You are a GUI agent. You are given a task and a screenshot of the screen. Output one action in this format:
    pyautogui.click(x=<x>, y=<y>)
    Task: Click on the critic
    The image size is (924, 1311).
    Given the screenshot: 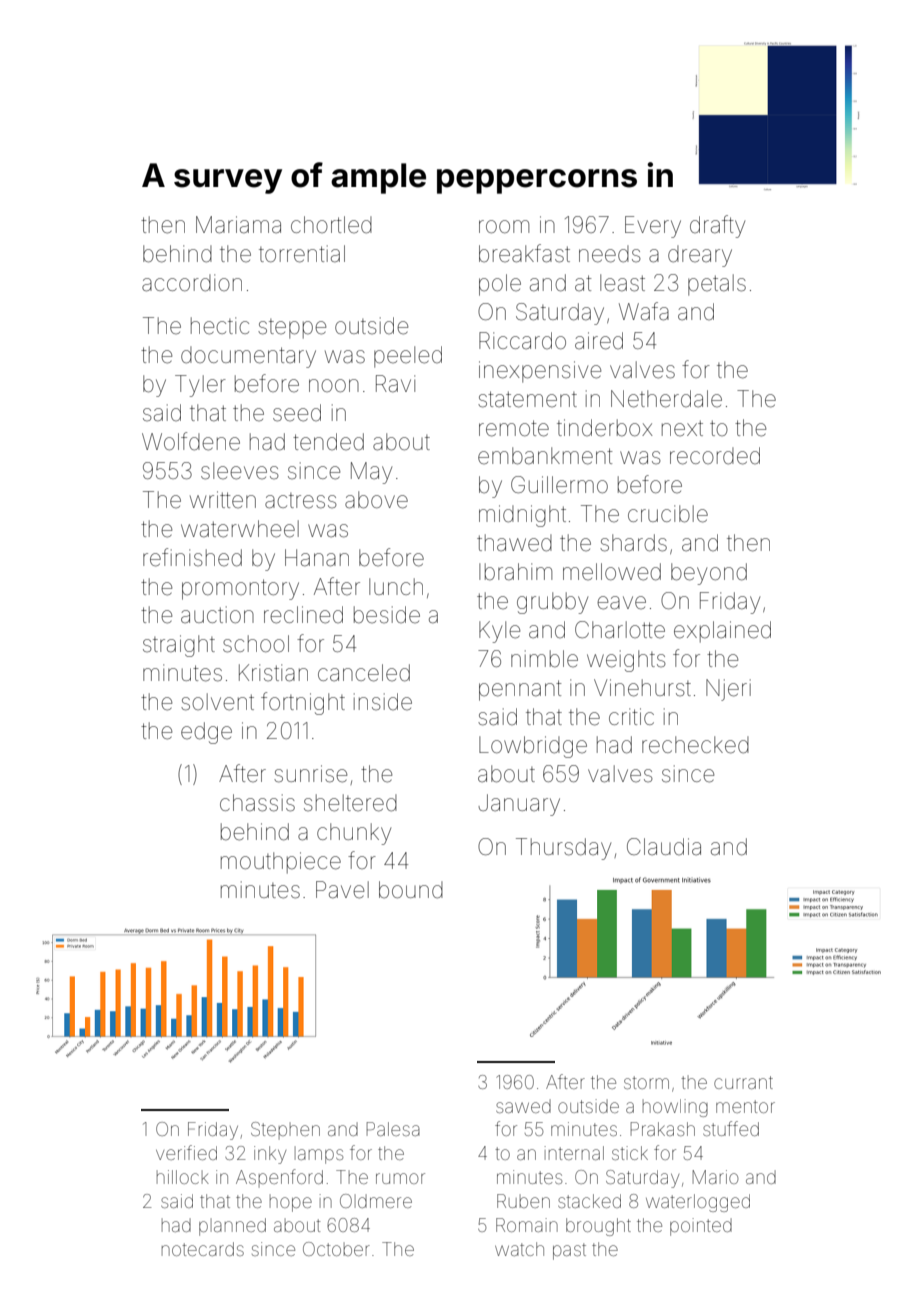 What is the action you would take?
    pyautogui.click(x=631, y=716)
